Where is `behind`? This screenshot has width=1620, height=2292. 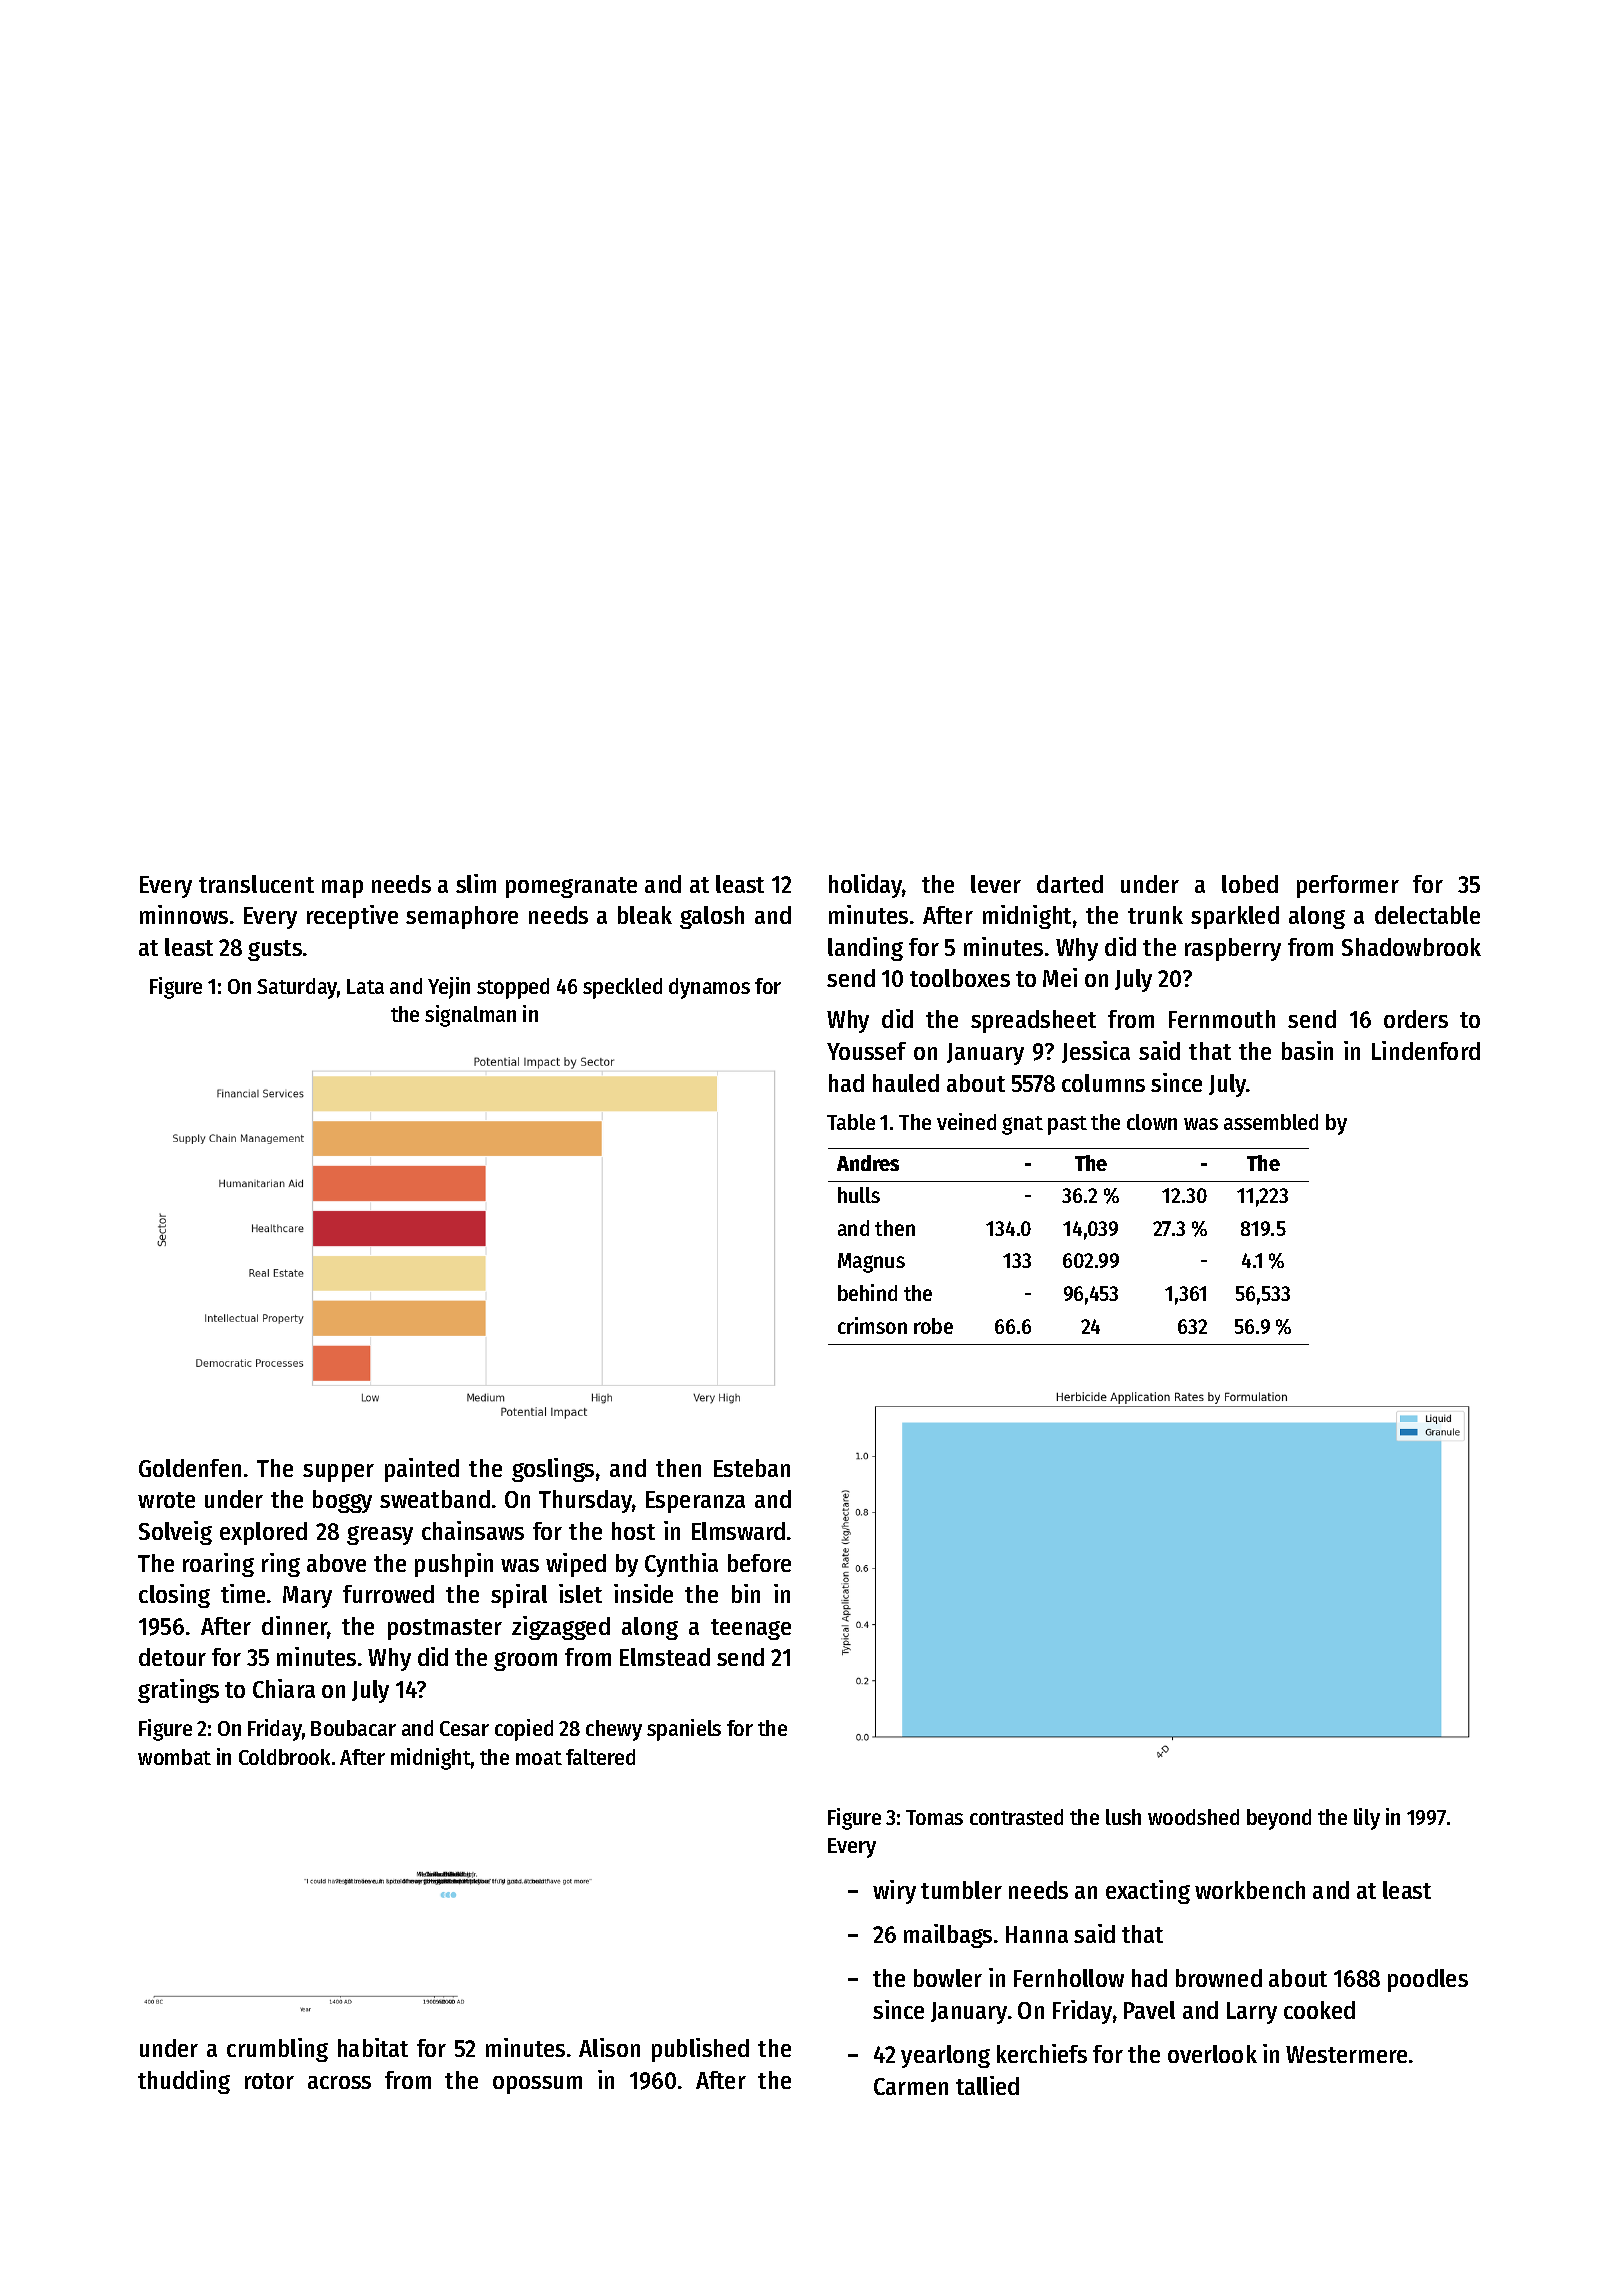
behind is located at coordinates (867, 1292).
